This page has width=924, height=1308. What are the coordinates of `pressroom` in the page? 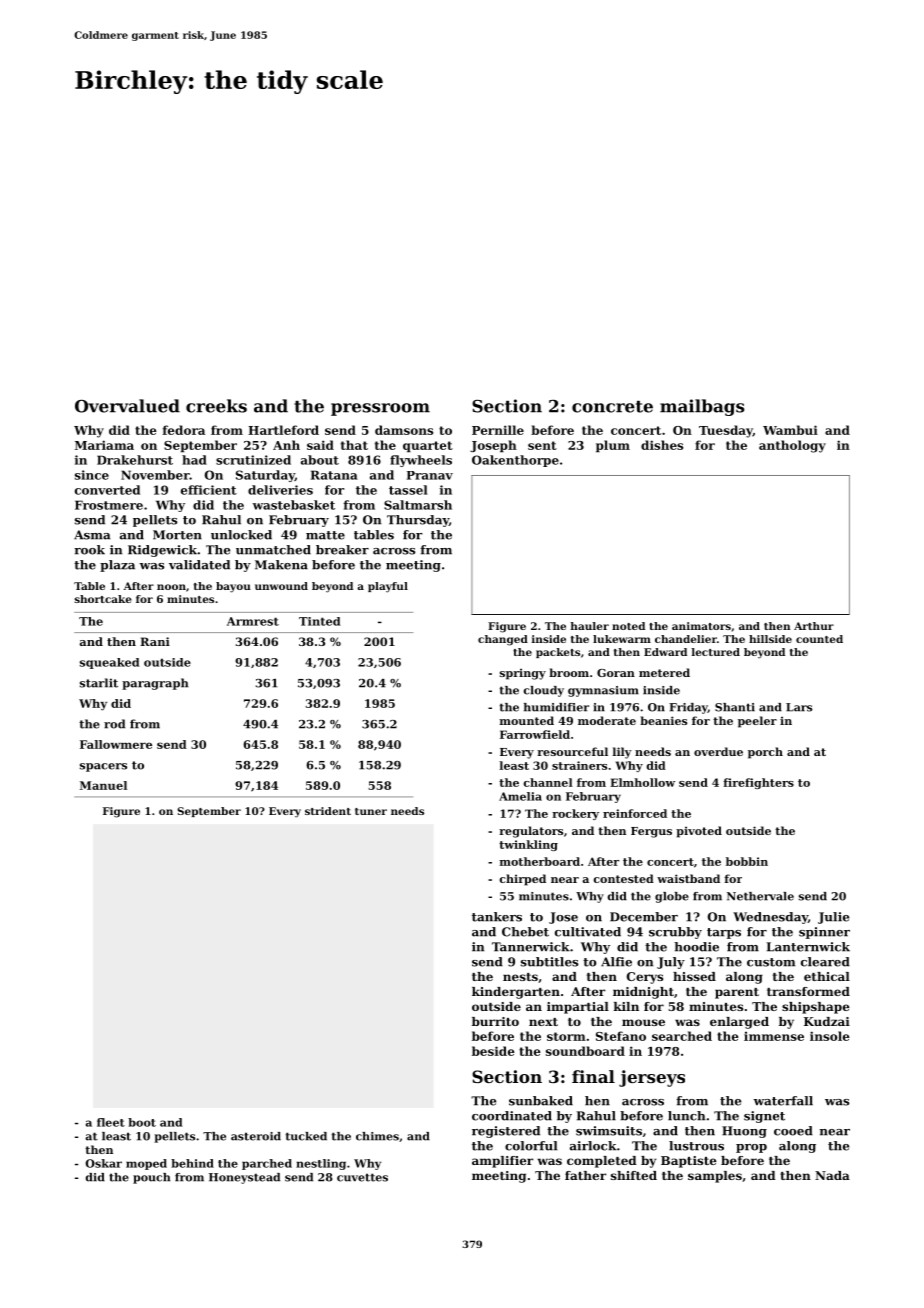 It's located at (380, 409).
